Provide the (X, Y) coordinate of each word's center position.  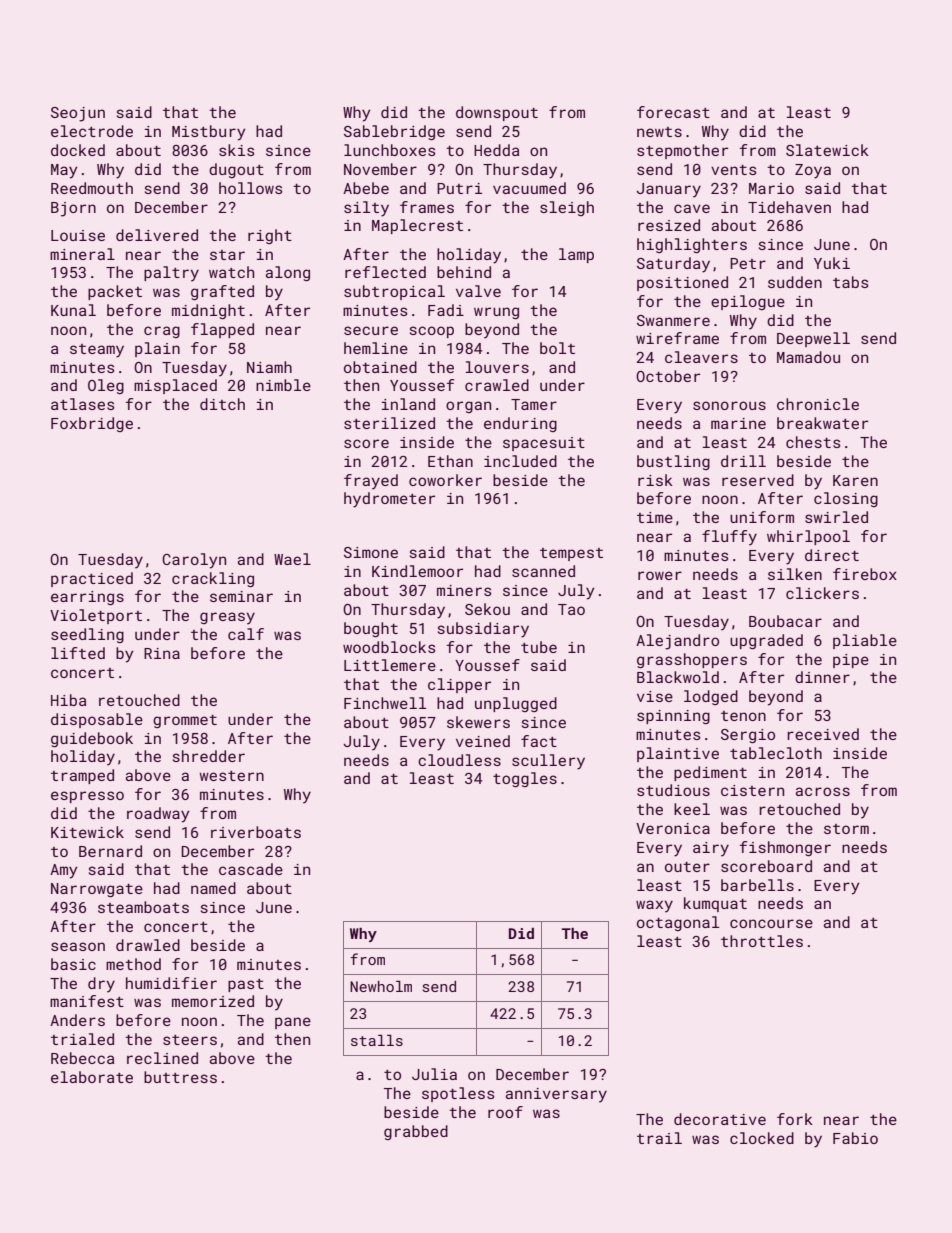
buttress (180, 1077)
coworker (445, 480)
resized (669, 225)
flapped (222, 330)
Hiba (68, 700)
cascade (251, 869)
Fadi (446, 310)
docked (78, 150)
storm (846, 829)
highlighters (692, 245)
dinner (822, 677)
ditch (222, 404)
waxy (654, 906)
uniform (762, 517)
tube (539, 647)
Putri (459, 188)
